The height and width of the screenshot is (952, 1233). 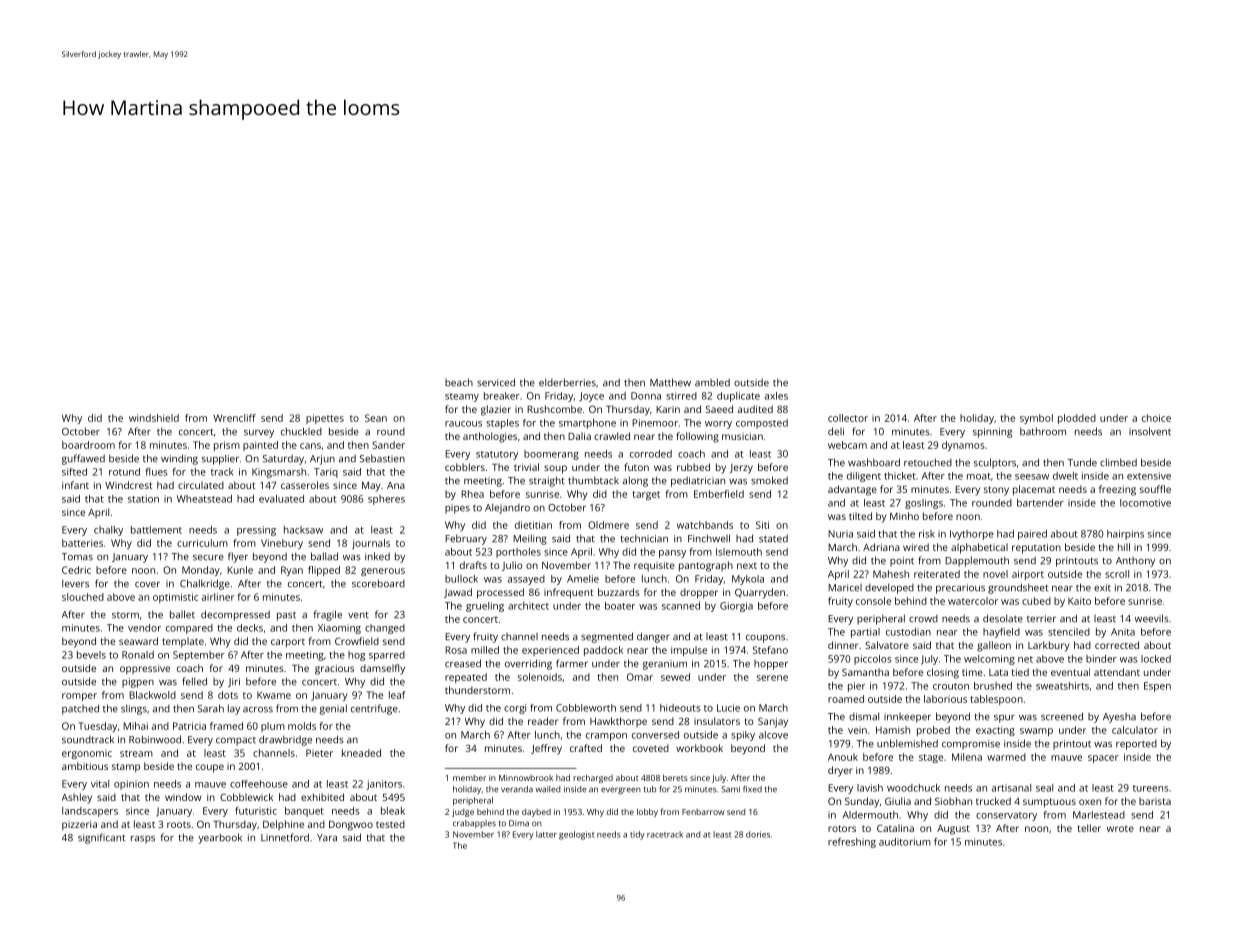 What do you see at coordinates (302, 726) in the screenshot?
I see `molds` at bounding box center [302, 726].
